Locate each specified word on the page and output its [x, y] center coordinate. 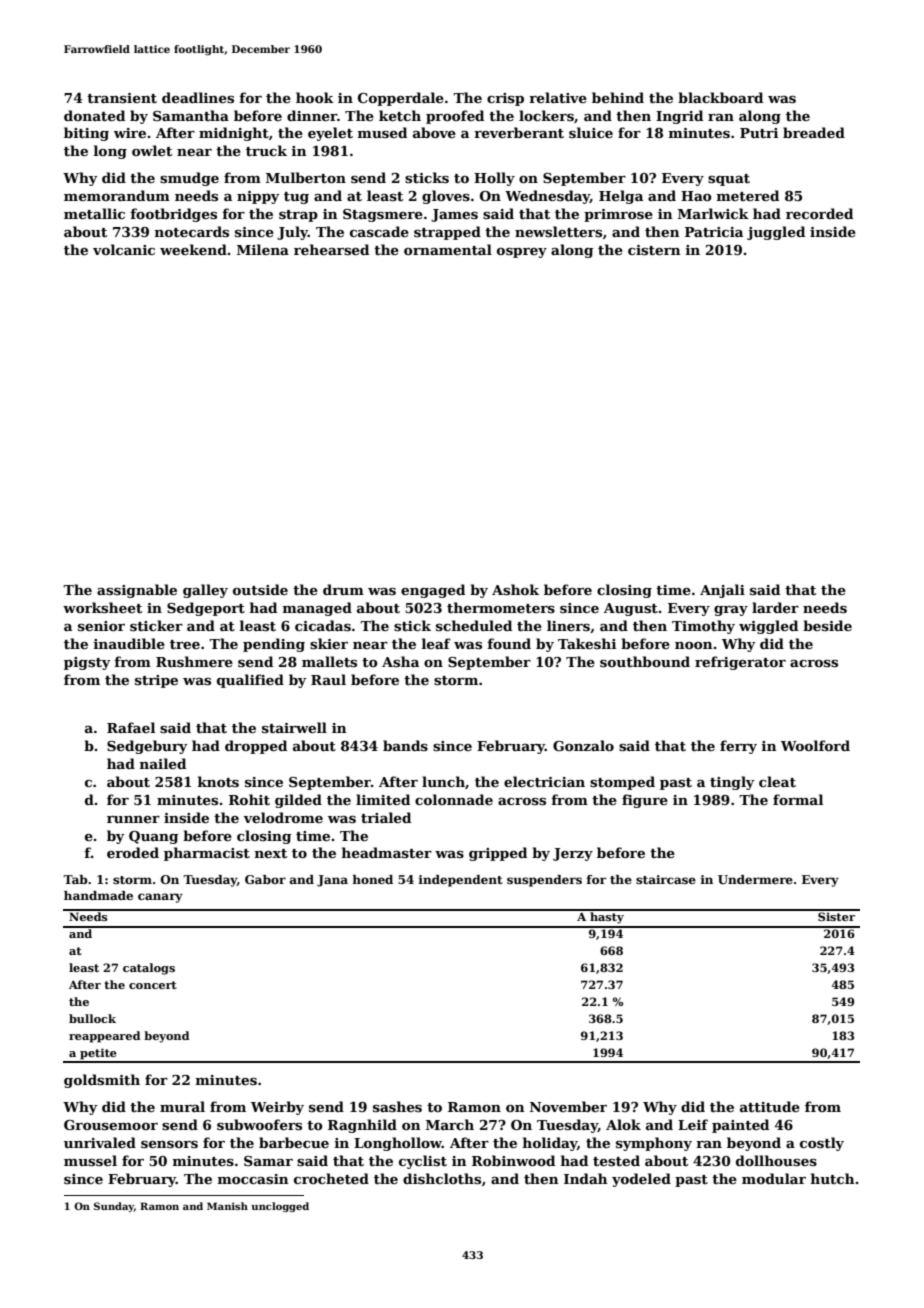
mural [182, 1106]
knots [218, 781]
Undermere [755, 879]
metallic [94, 213]
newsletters [558, 231]
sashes [397, 1106]
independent [461, 881]
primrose [618, 215]
